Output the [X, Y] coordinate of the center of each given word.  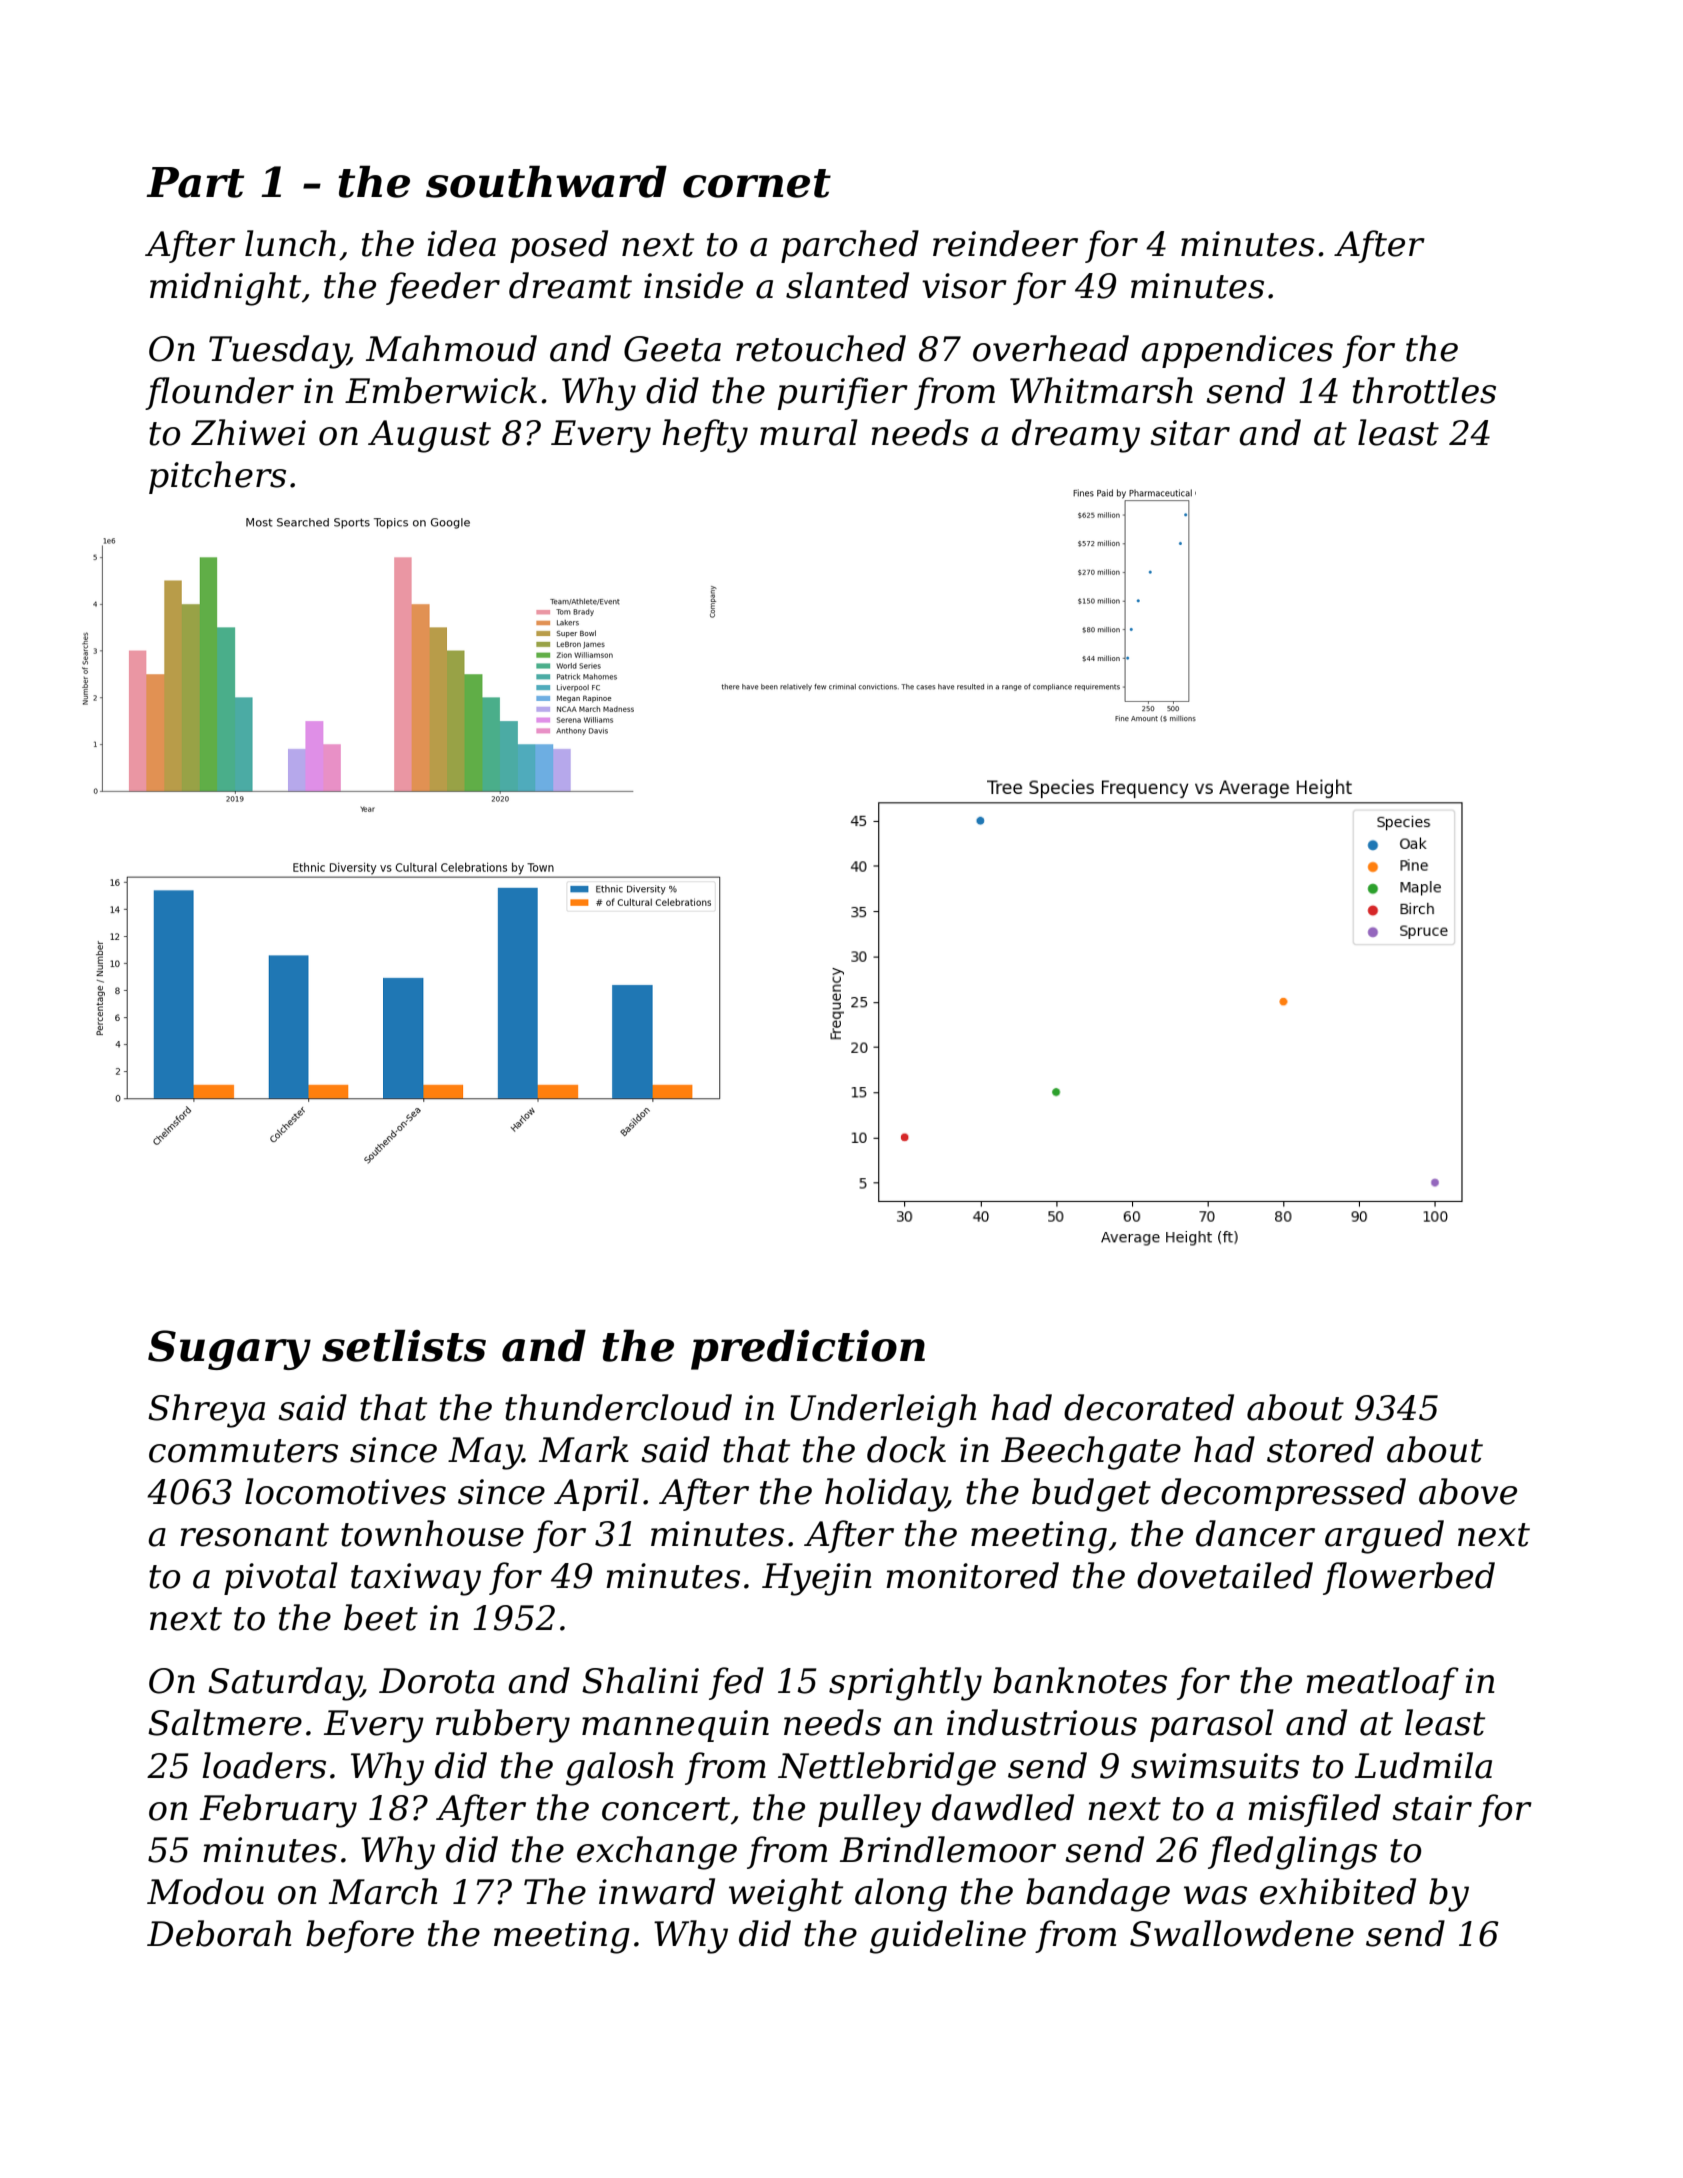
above [1468, 1491]
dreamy [1076, 436]
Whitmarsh [1101, 390]
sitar [1190, 433]
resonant [254, 1535]
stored [1320, 1449]
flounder [219, 393]
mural [809, 432]
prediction [808, 1349]
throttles [1424, 390]
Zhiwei [248, 432]
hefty [705, 436]
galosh [619, 1769]
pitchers [217, 477]
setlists [404, 1345]
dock [906, 1449]
